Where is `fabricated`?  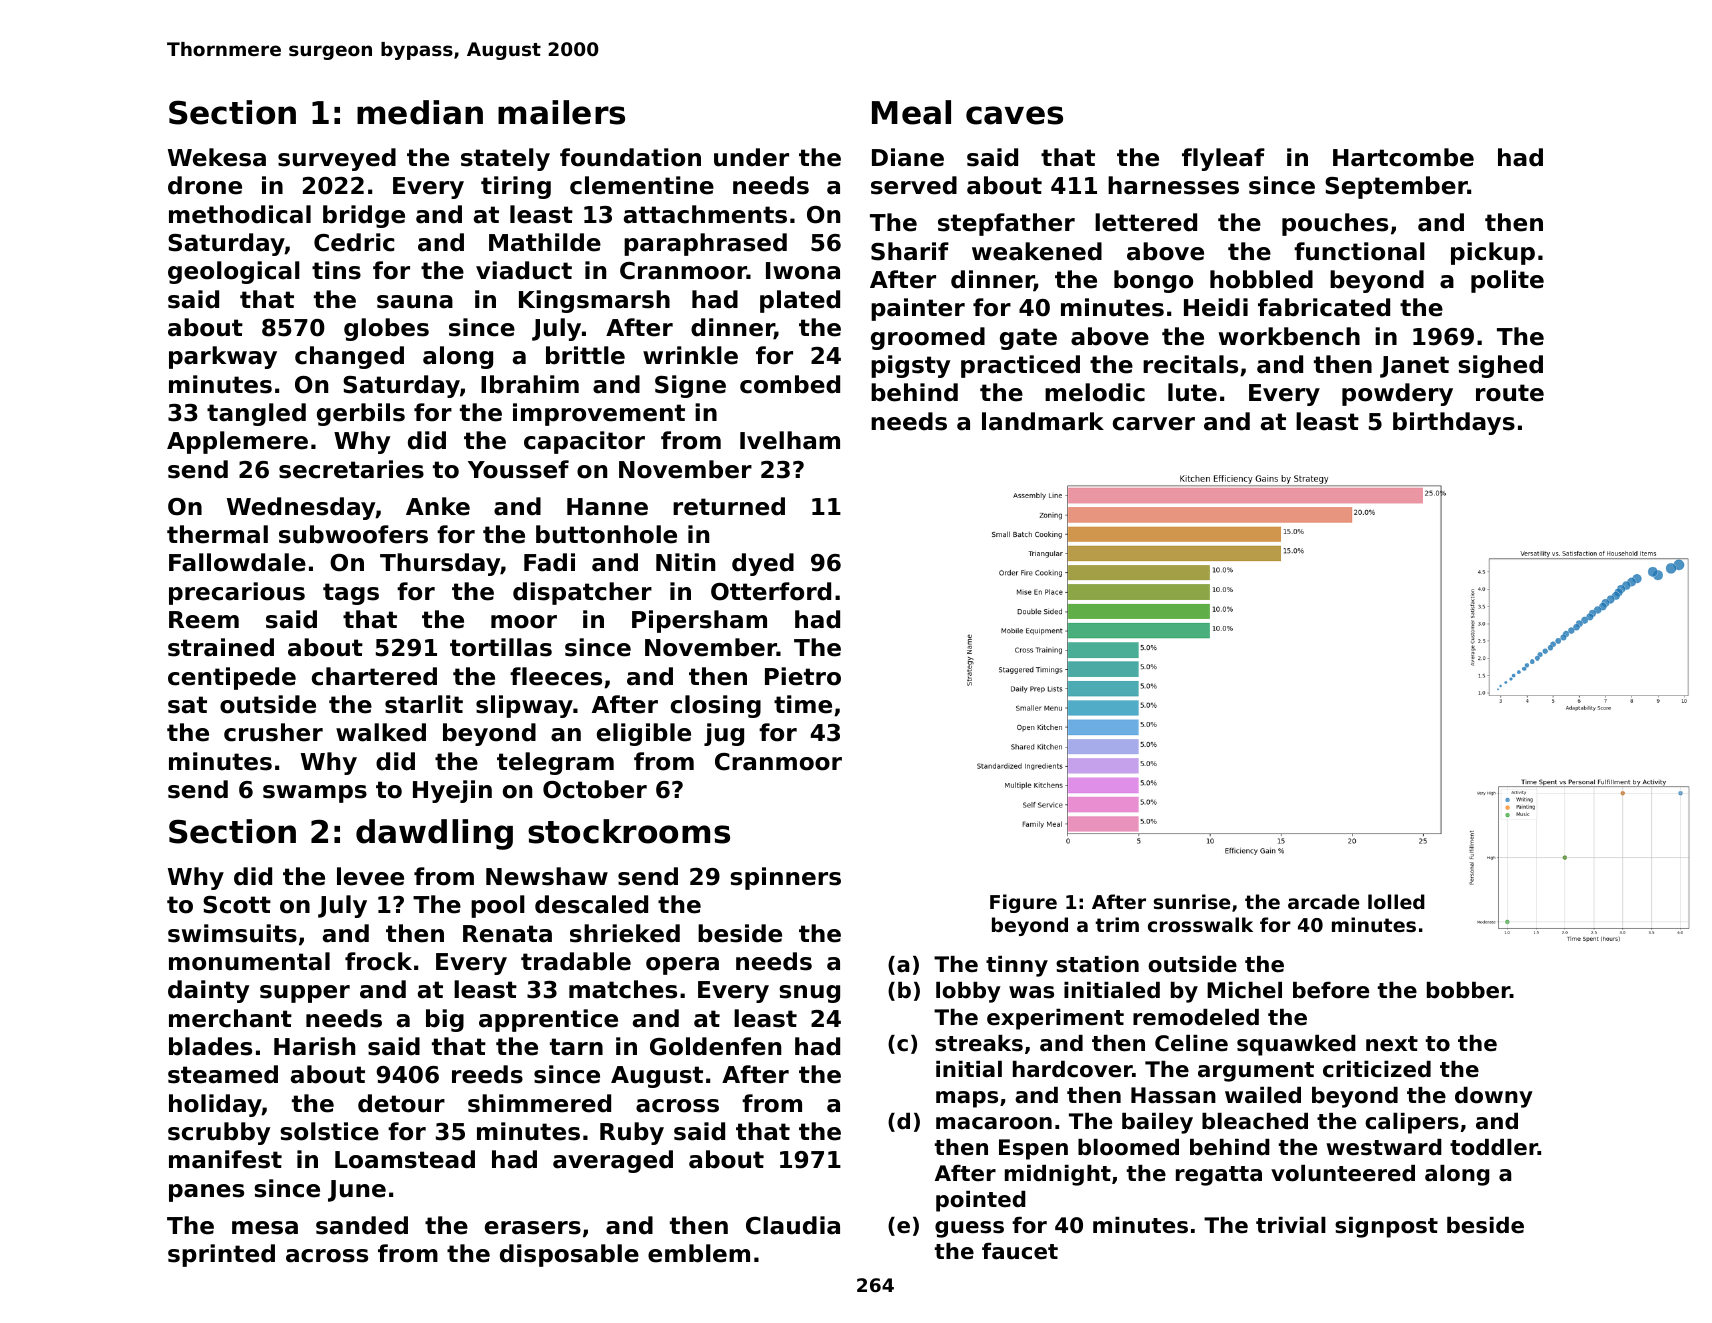
fabricated is located at coordinates (1324, 307).
